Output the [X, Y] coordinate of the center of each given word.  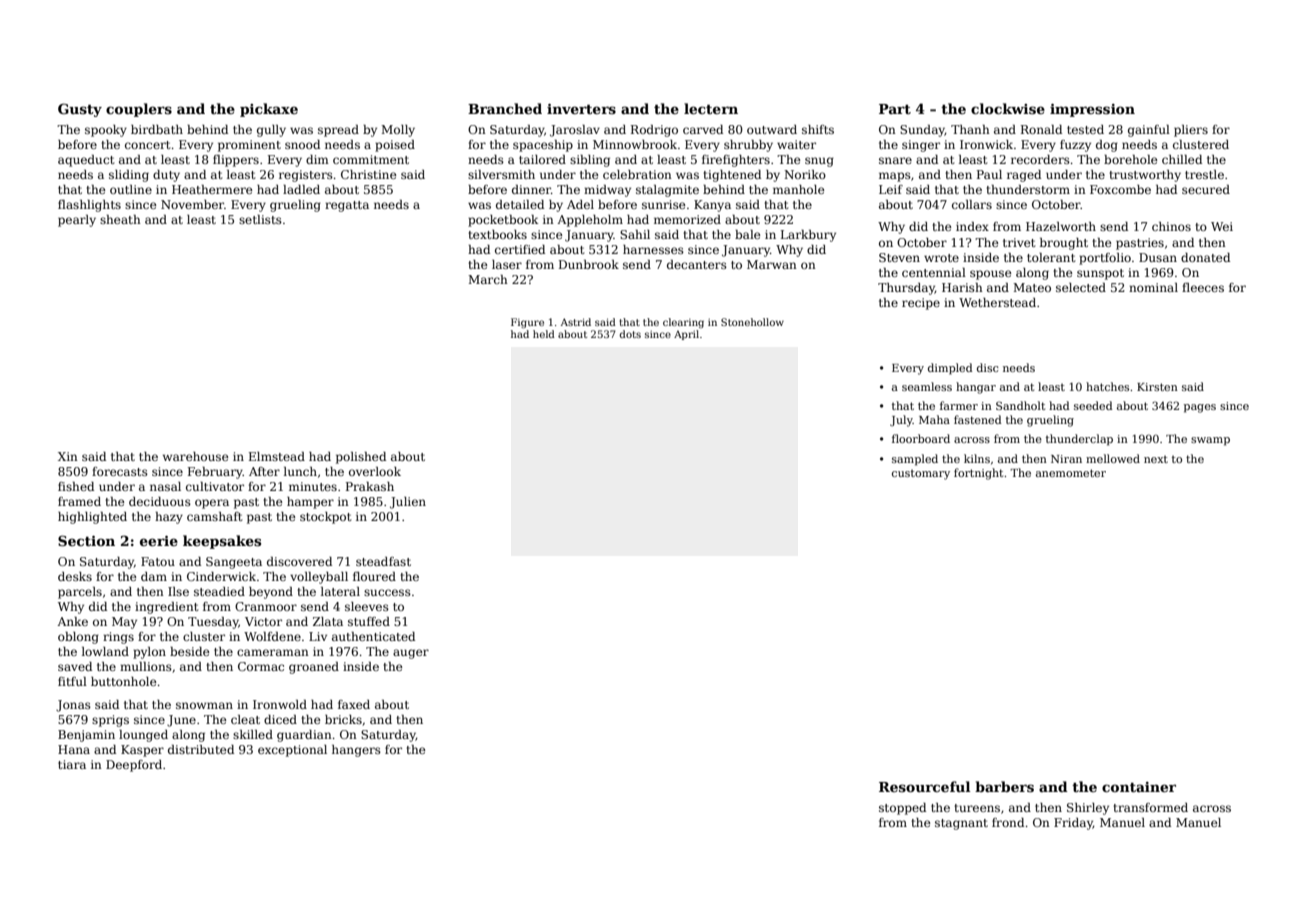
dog [1107, 146]
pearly [77, 221]
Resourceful [925, 786]
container [1139, 787]
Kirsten [1157, 387]
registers [306, 176]
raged [1024, 176]
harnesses [653, 249]
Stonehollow [752, 322]
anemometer [1071, 473]
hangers [356, 751]
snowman [204, 705]
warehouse [196, 456]
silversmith [501, 174]
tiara [72, 764]
